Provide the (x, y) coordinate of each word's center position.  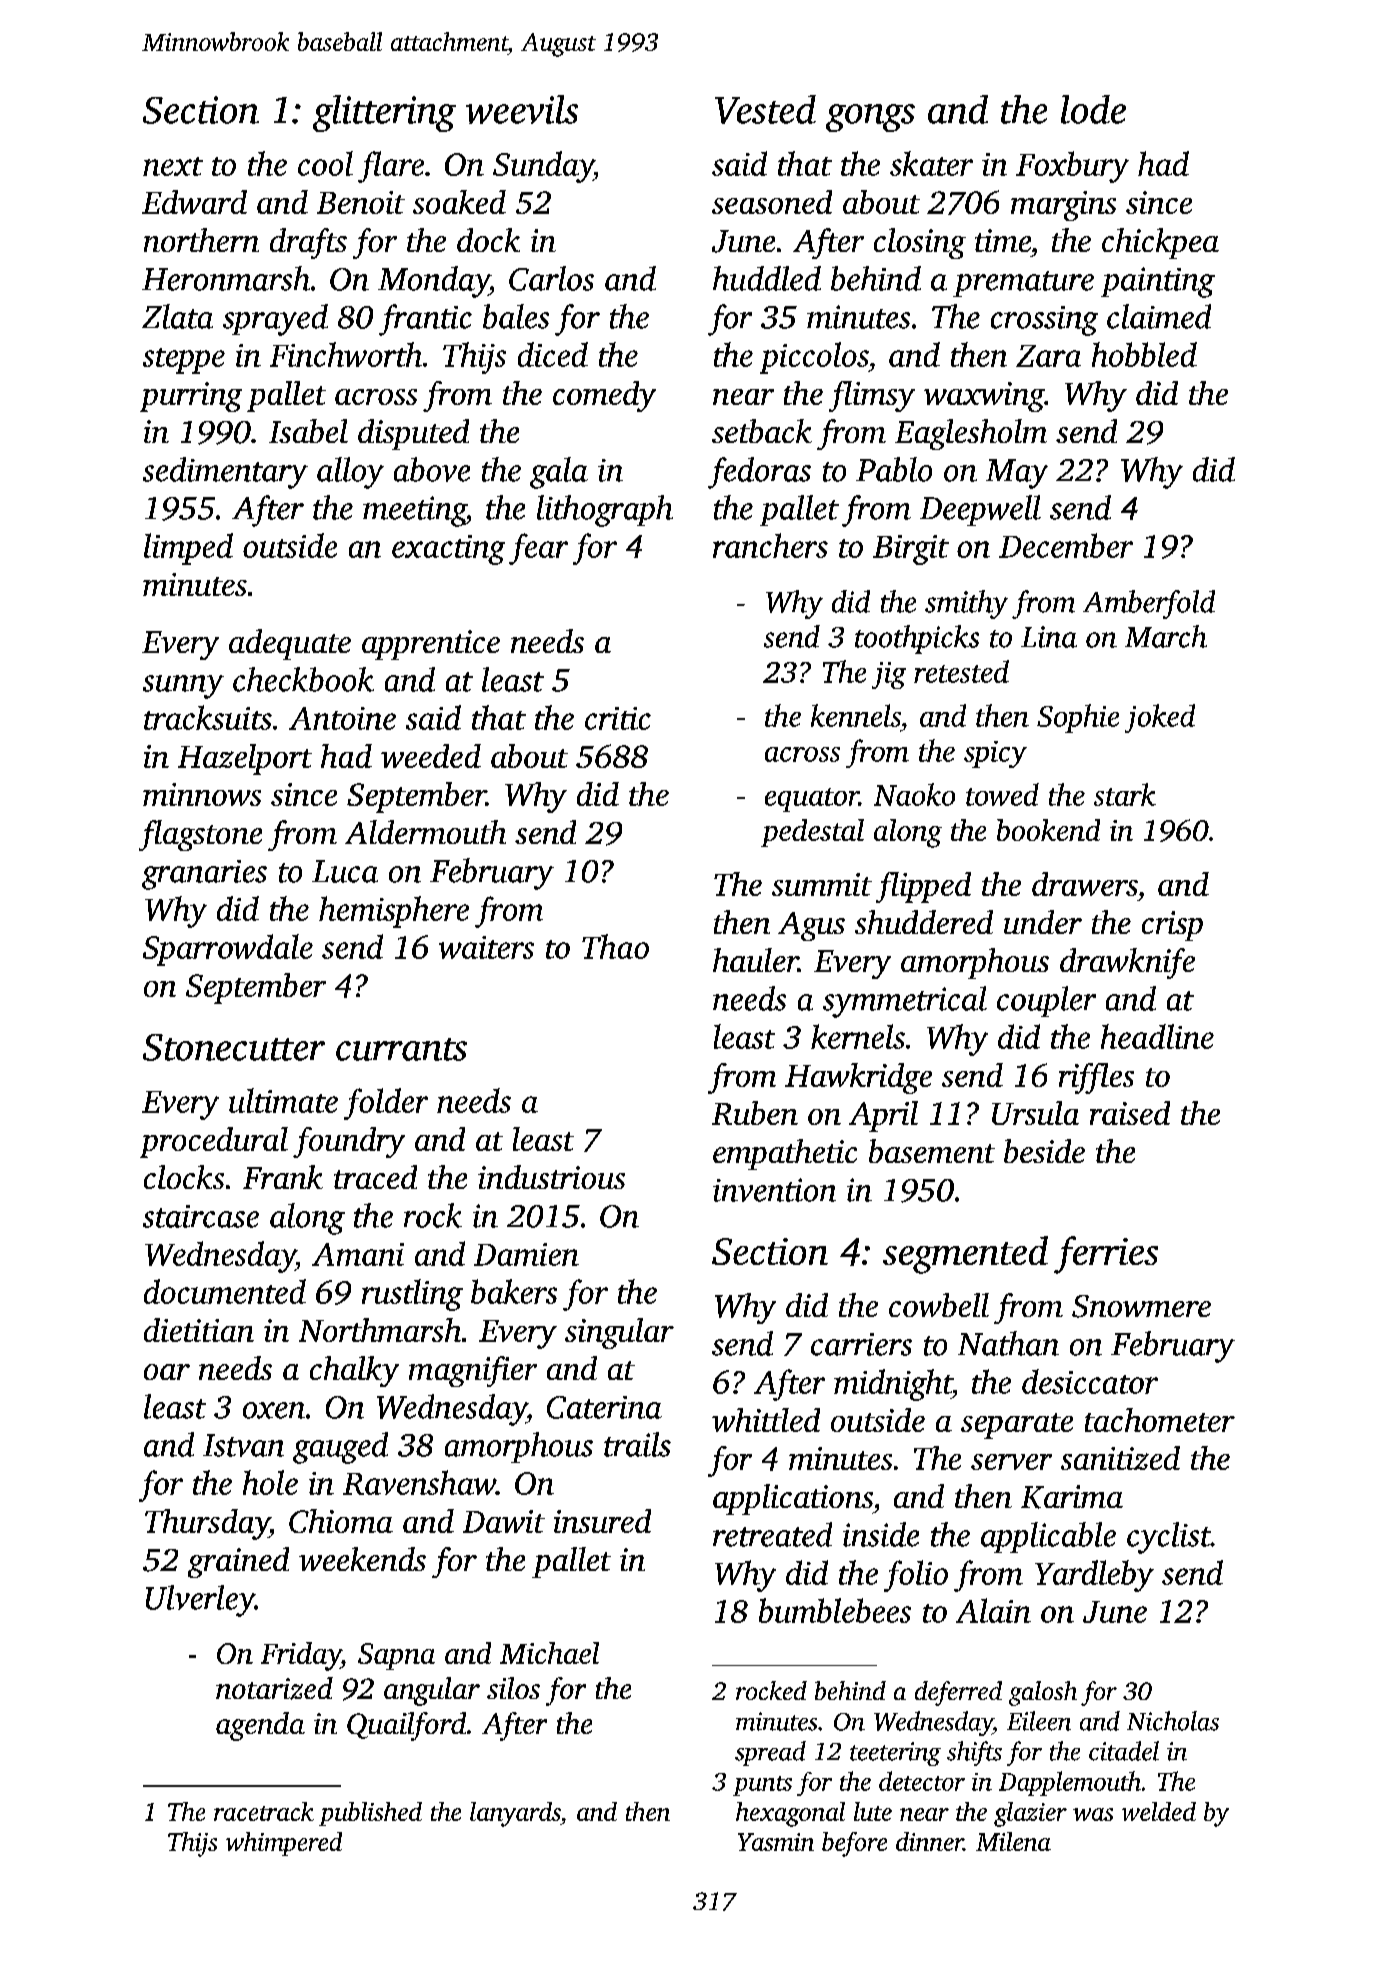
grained (238, 1562)
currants (401, 1049)
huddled (767, 278)
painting (1158, 282)
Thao (615, 946)
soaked (459, 202)
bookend (1048, 830)
